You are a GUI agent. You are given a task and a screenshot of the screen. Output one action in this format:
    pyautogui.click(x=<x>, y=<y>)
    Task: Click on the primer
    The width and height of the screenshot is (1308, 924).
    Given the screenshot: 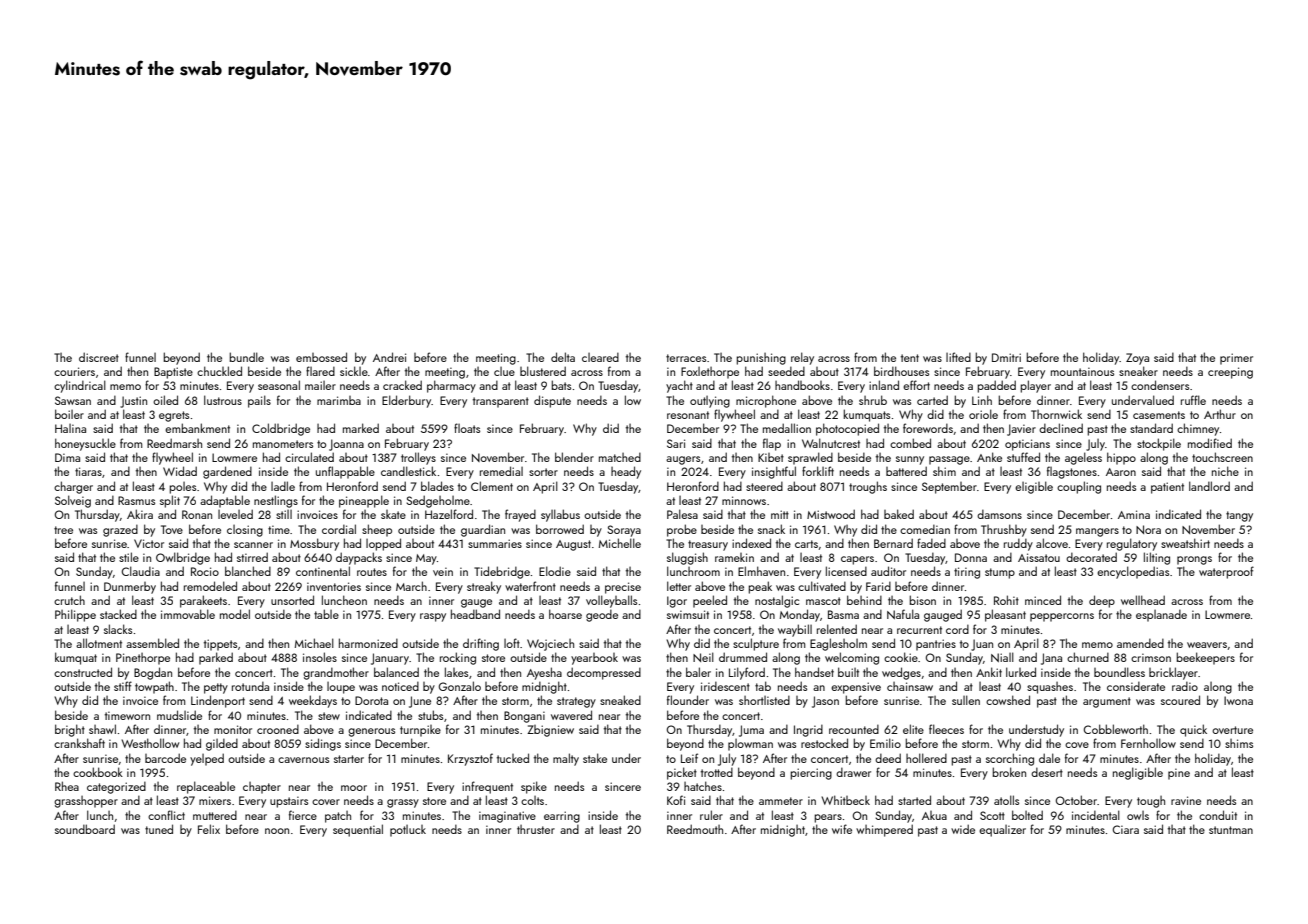 What is the action you would take?
    pyautogui.click(x=1236, y=359)
